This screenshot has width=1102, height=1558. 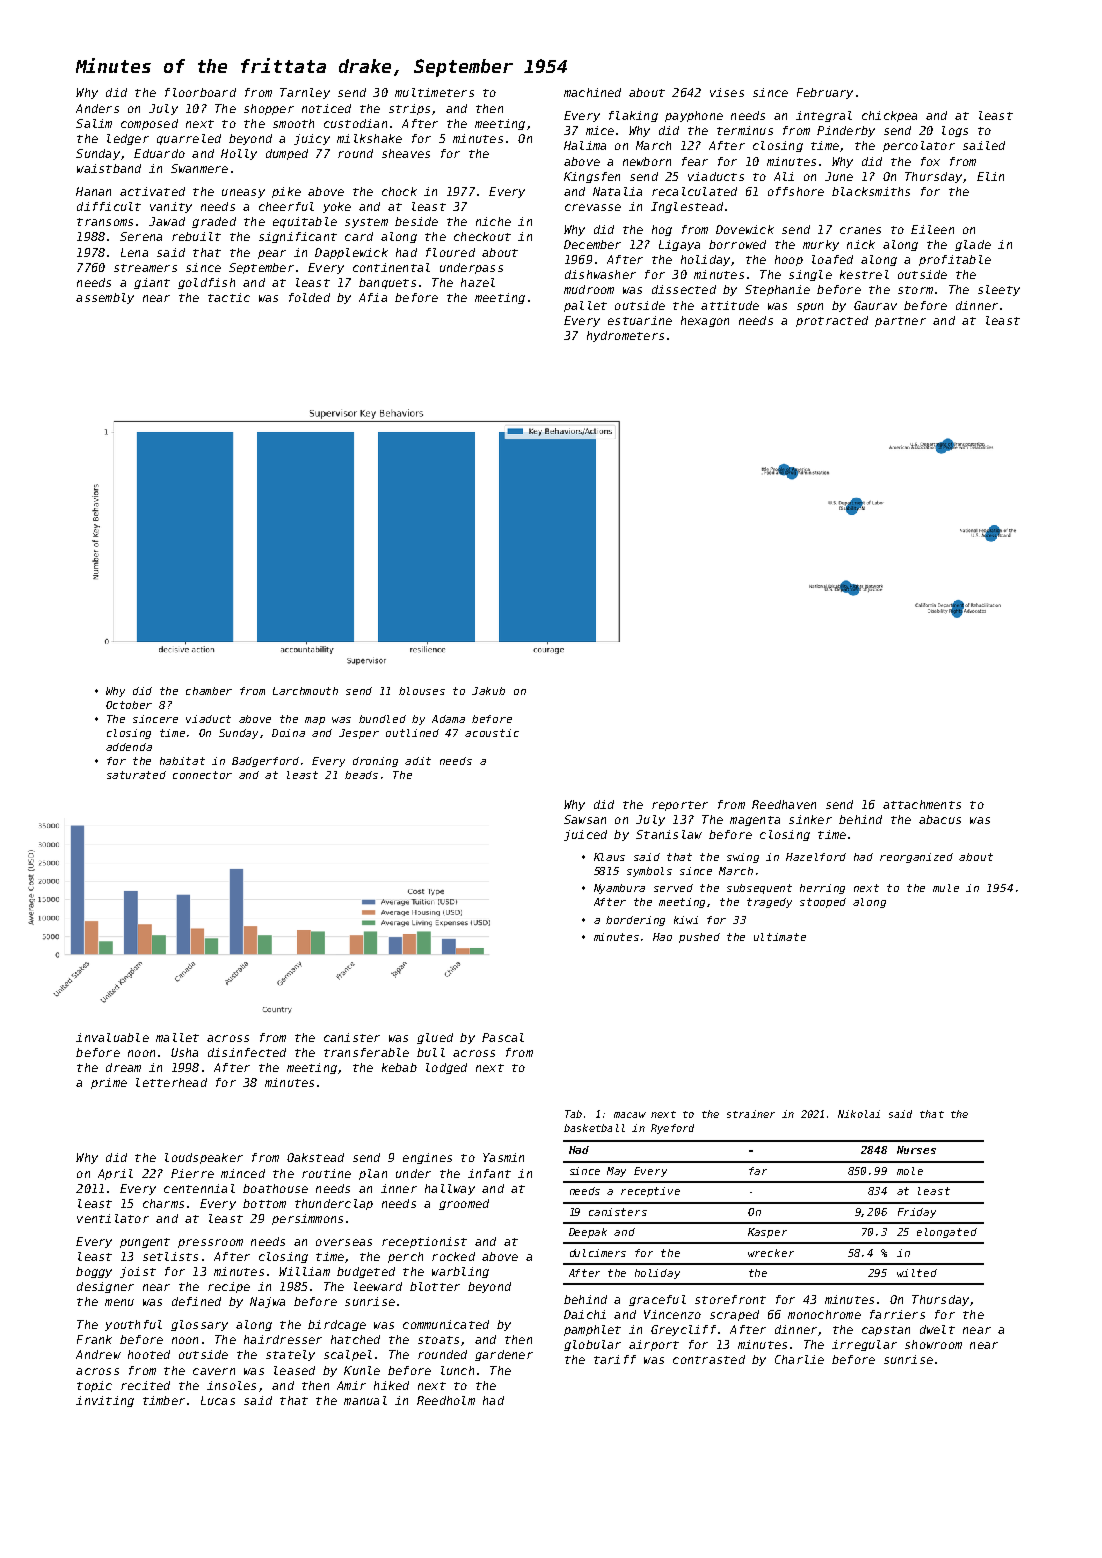 I want to click on attachments, so click(x=922, y=804).
